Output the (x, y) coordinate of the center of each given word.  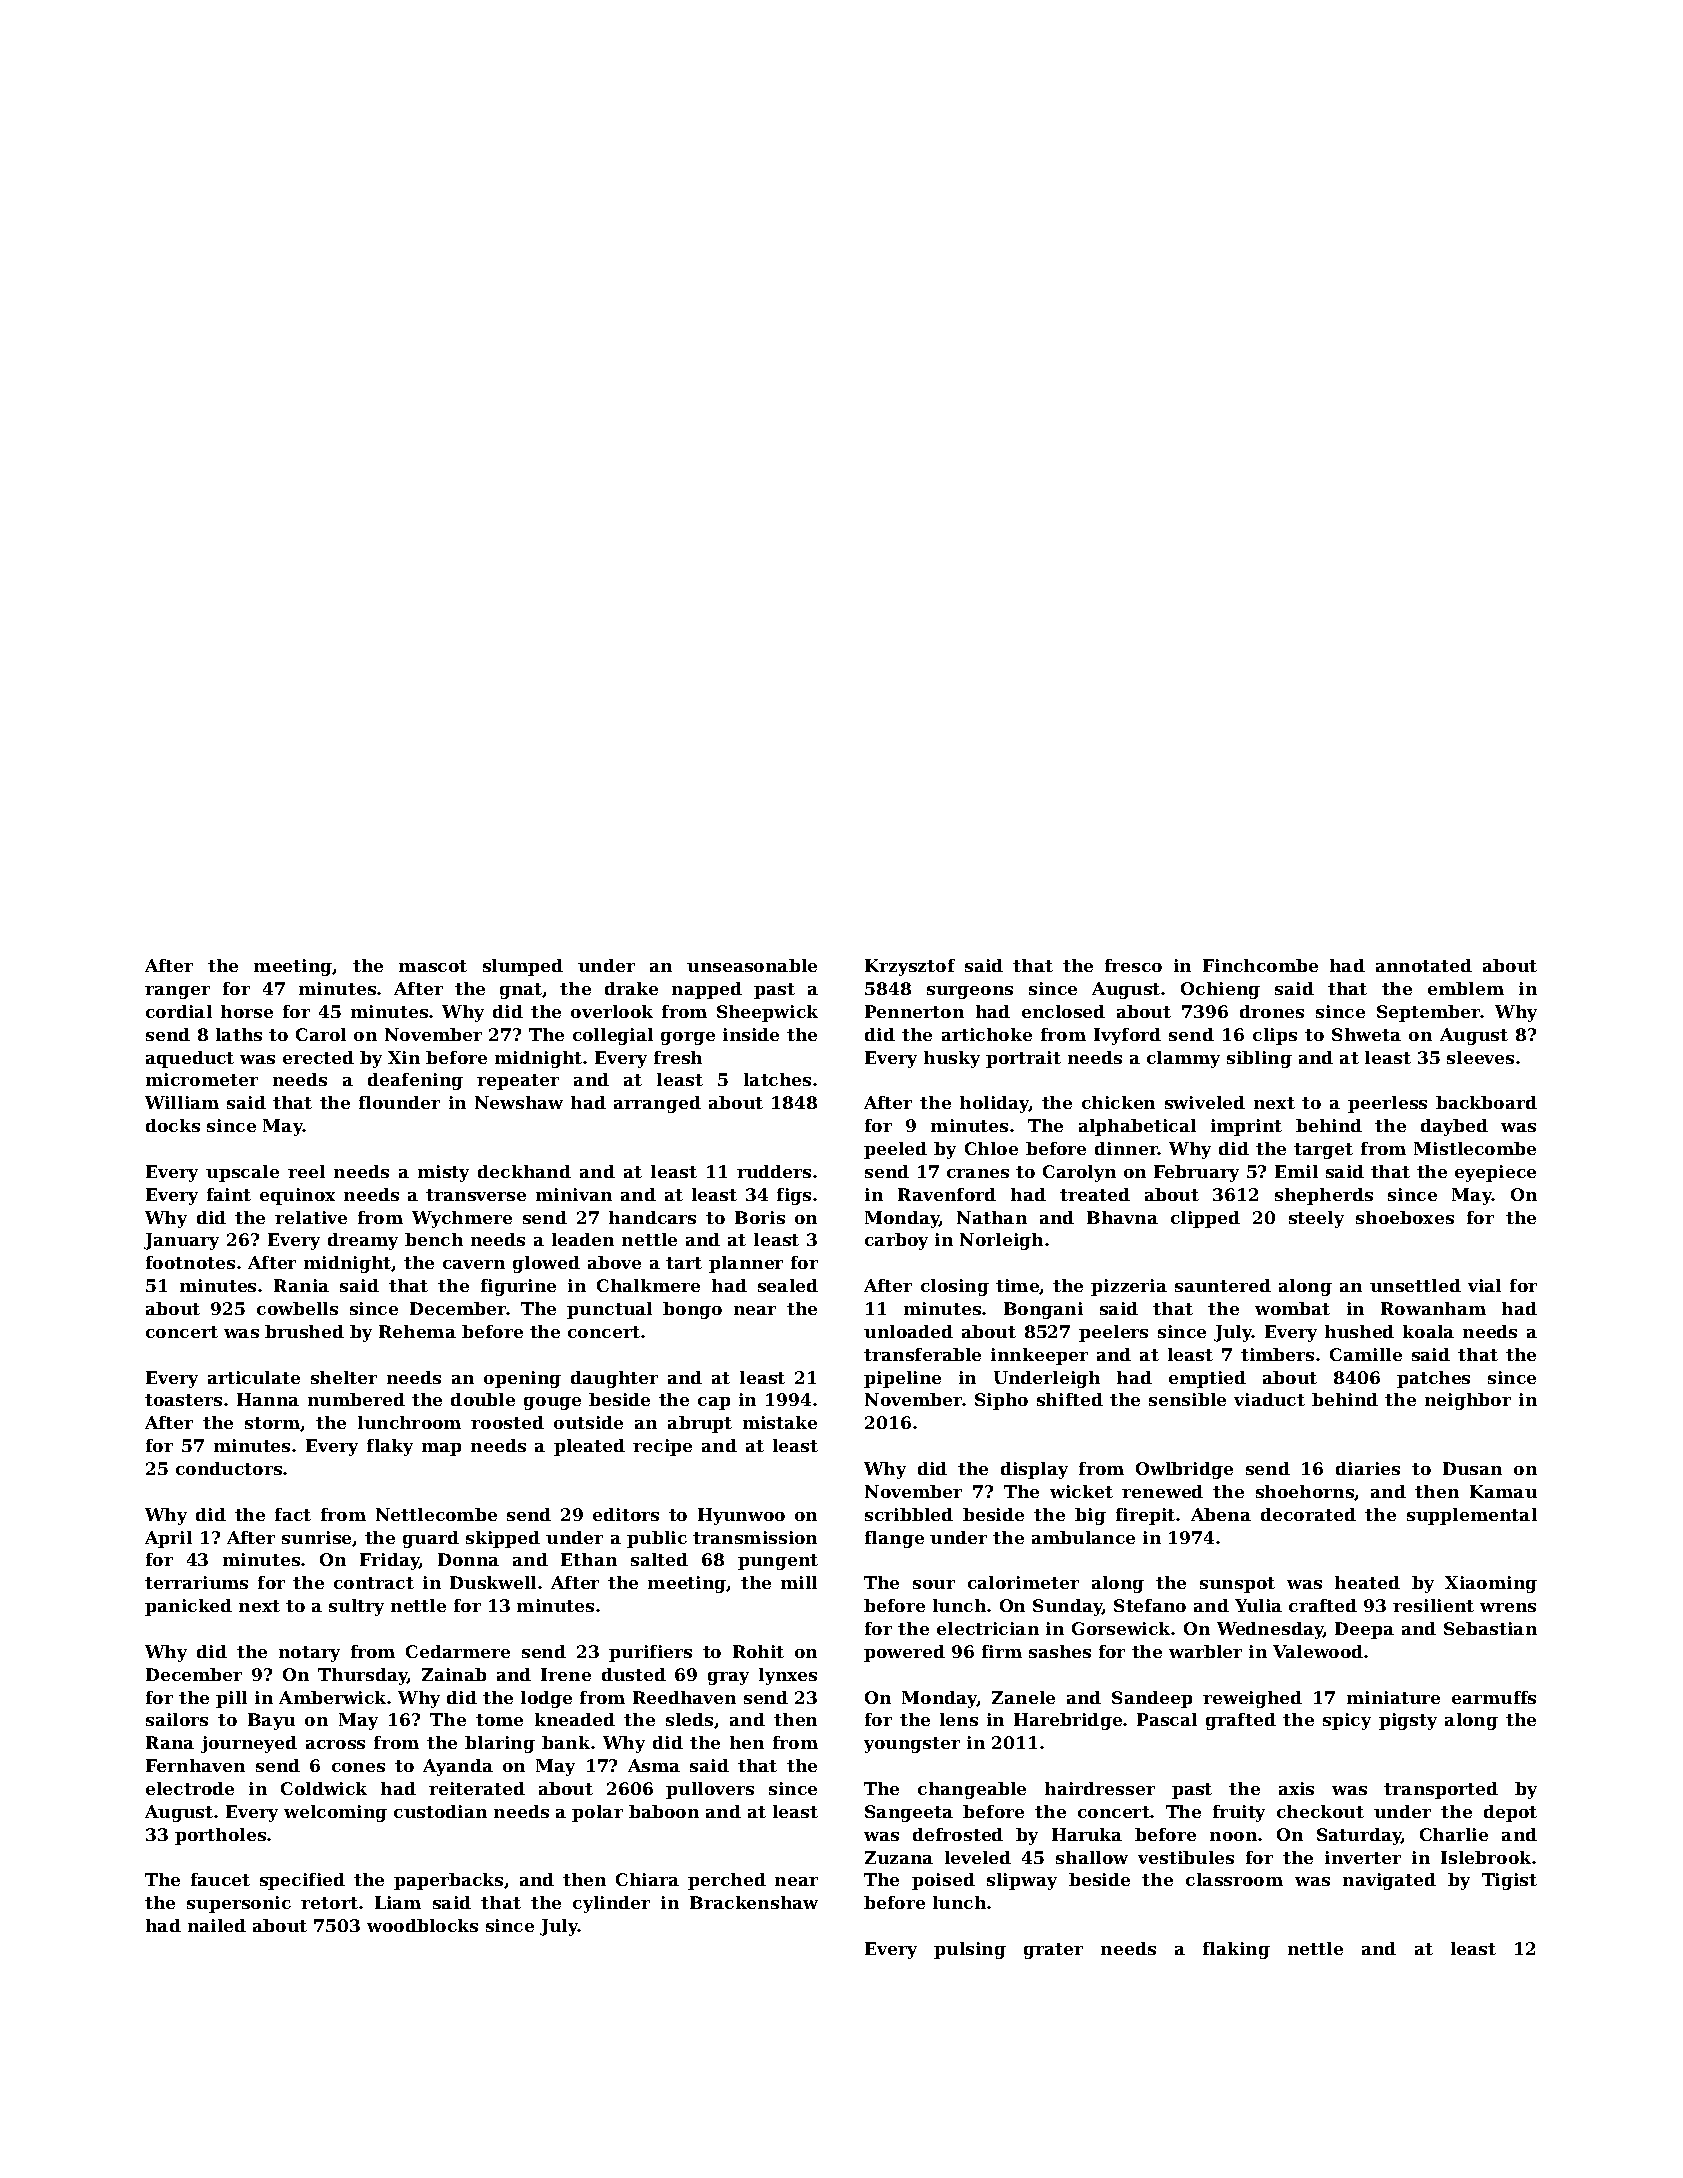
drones (1272, 1011)
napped (707, 990)
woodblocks (422, 1925)
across (335, 1744)
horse (247, 1011)
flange (894, 1539)
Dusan (1472, 1468)
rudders (774, 1171)
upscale (242, 1173)
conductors (229, 1468)
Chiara (647, 1879)
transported (1441, 1790)
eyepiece (1495, 1173)
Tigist (1509, 1881)
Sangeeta (909, 1813)
